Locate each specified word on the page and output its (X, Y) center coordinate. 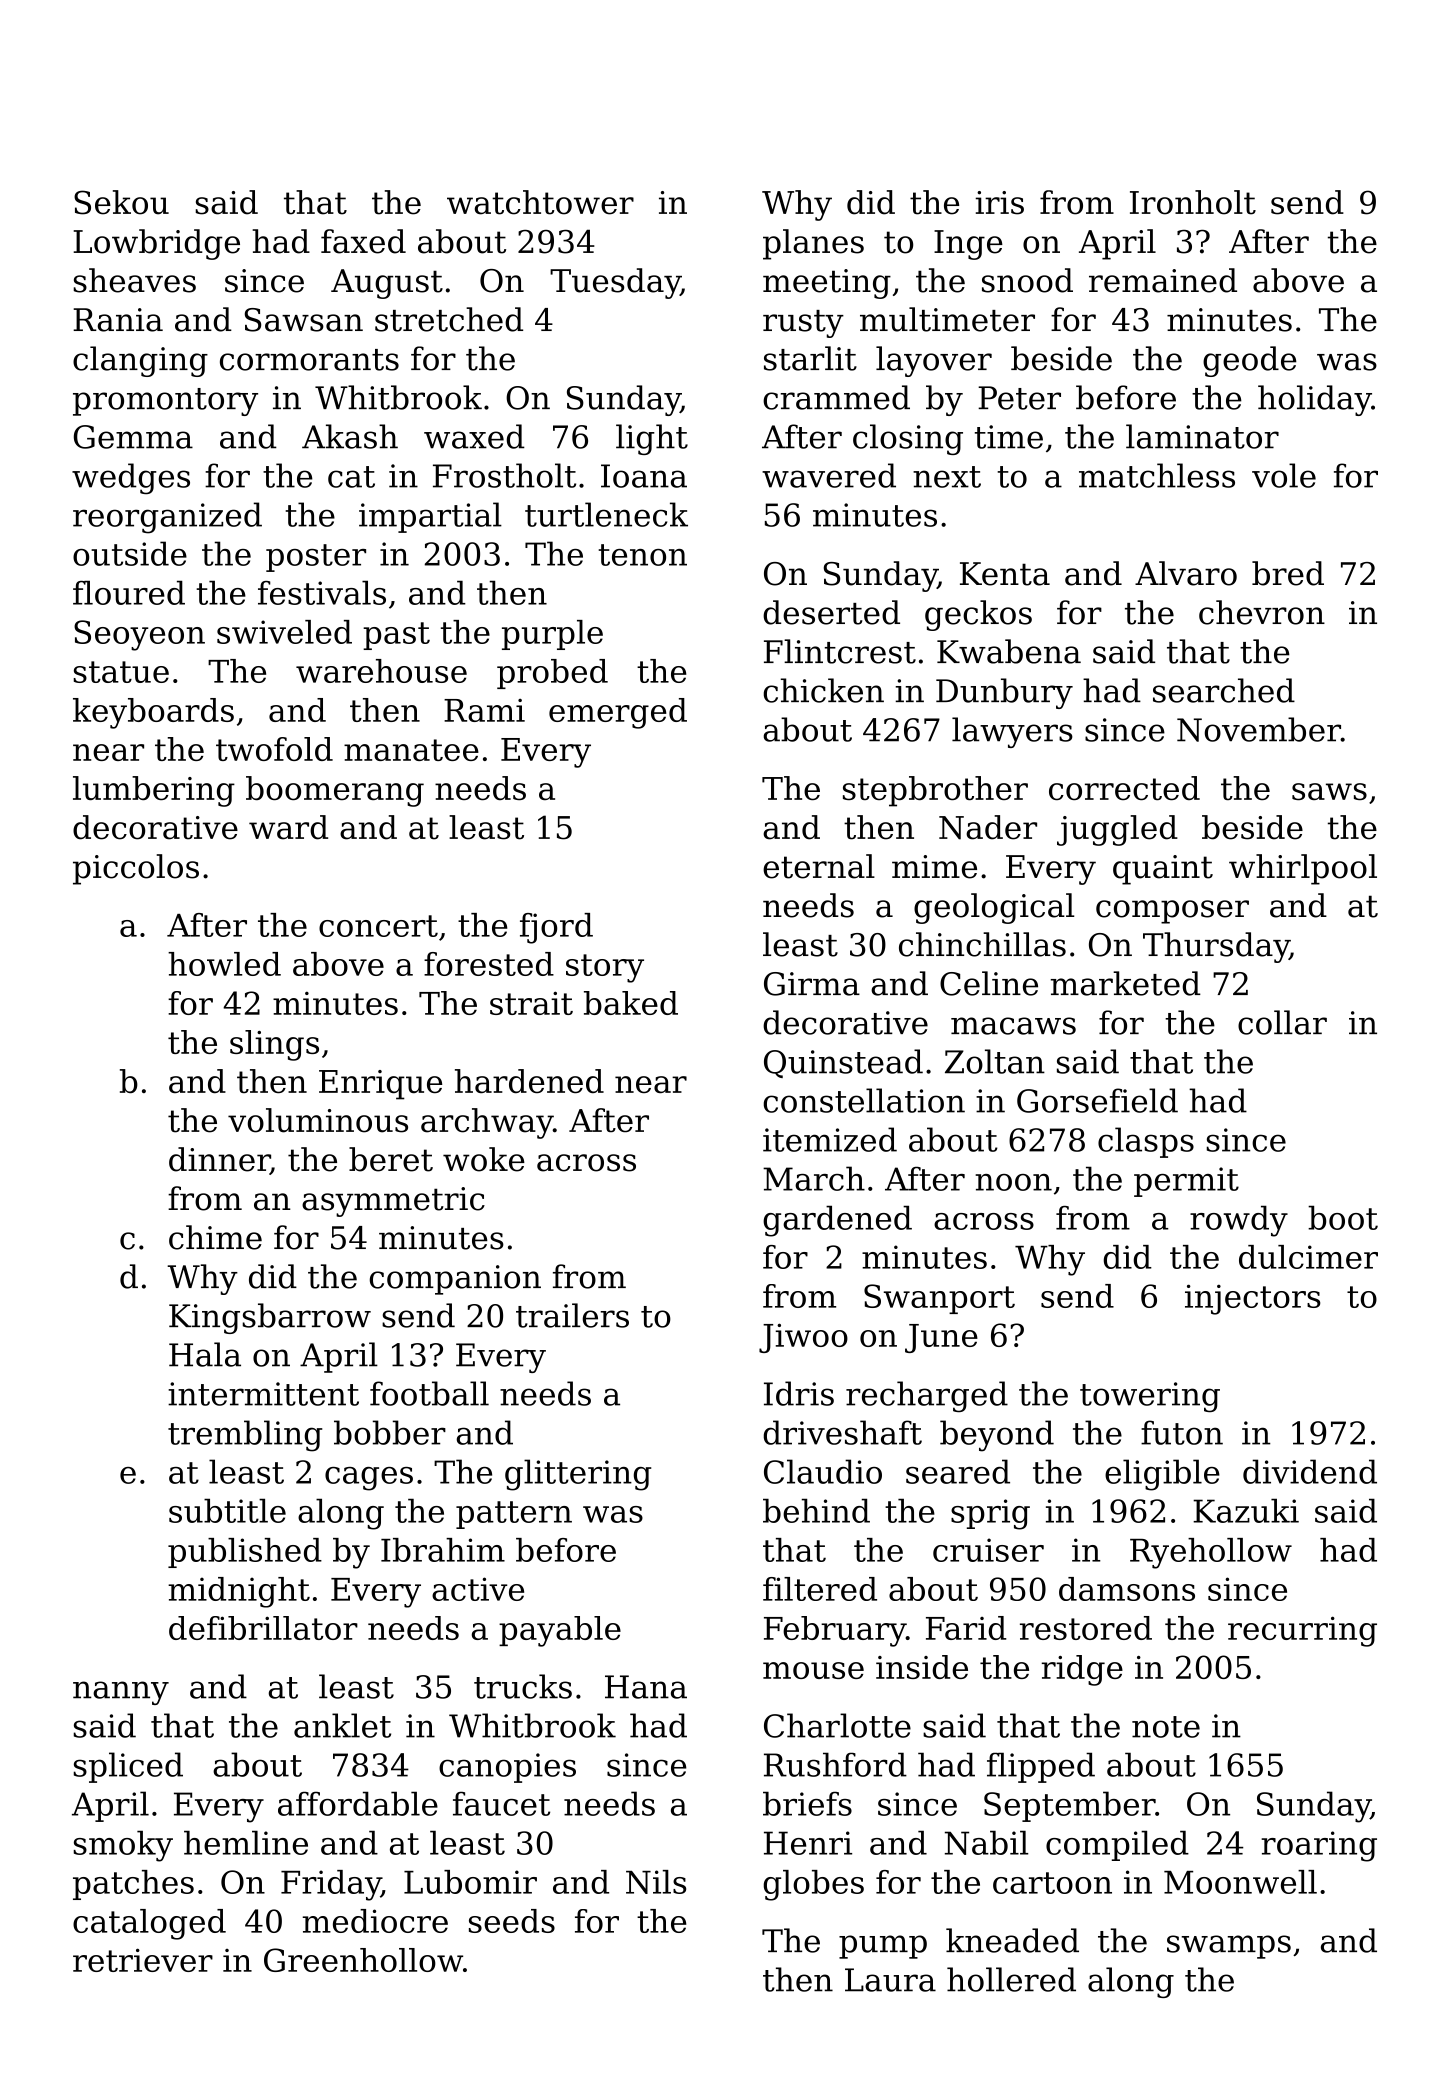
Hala (205, 1354)
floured (129, 593)
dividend (1310, 1471)
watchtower (540, 202)
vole (1284, 475)
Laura (890, 1980)
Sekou (121, 202)
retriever (143, 1960)
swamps (1229, 1947)
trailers (572, 1315)
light (652, 439)
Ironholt (1193, 202)
